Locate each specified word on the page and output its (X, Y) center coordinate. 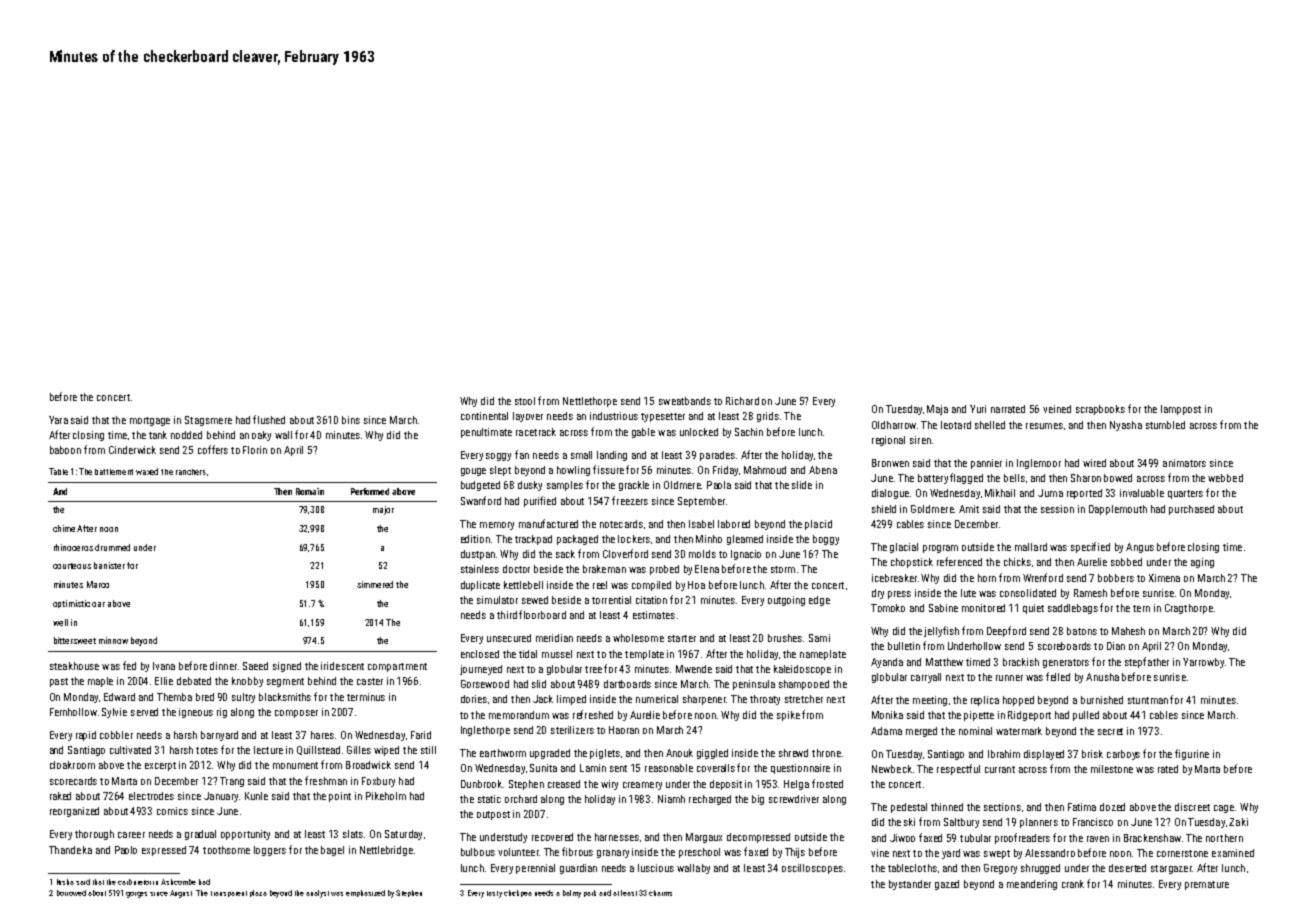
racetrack (536, 432)
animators (1184, 463)
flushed (269, 419)
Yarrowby (1203, 663)
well (60, 622)
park (590, 893)
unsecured (509, 638)
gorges (136, 895)
